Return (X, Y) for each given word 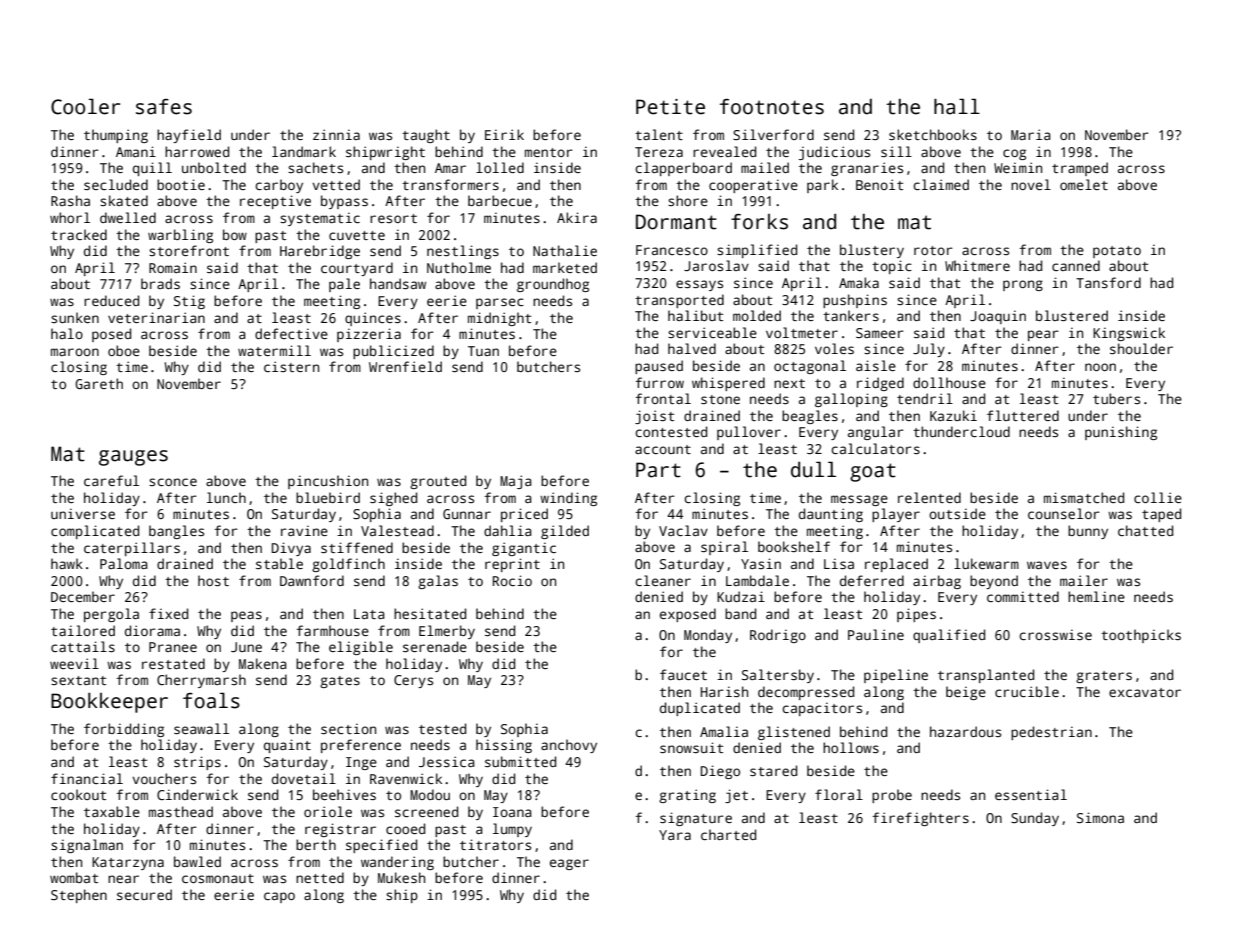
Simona (1100, 817)
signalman (87, 846)
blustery (872, 251)
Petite (670, 107)
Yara (675, 835)
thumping (116, 136)
